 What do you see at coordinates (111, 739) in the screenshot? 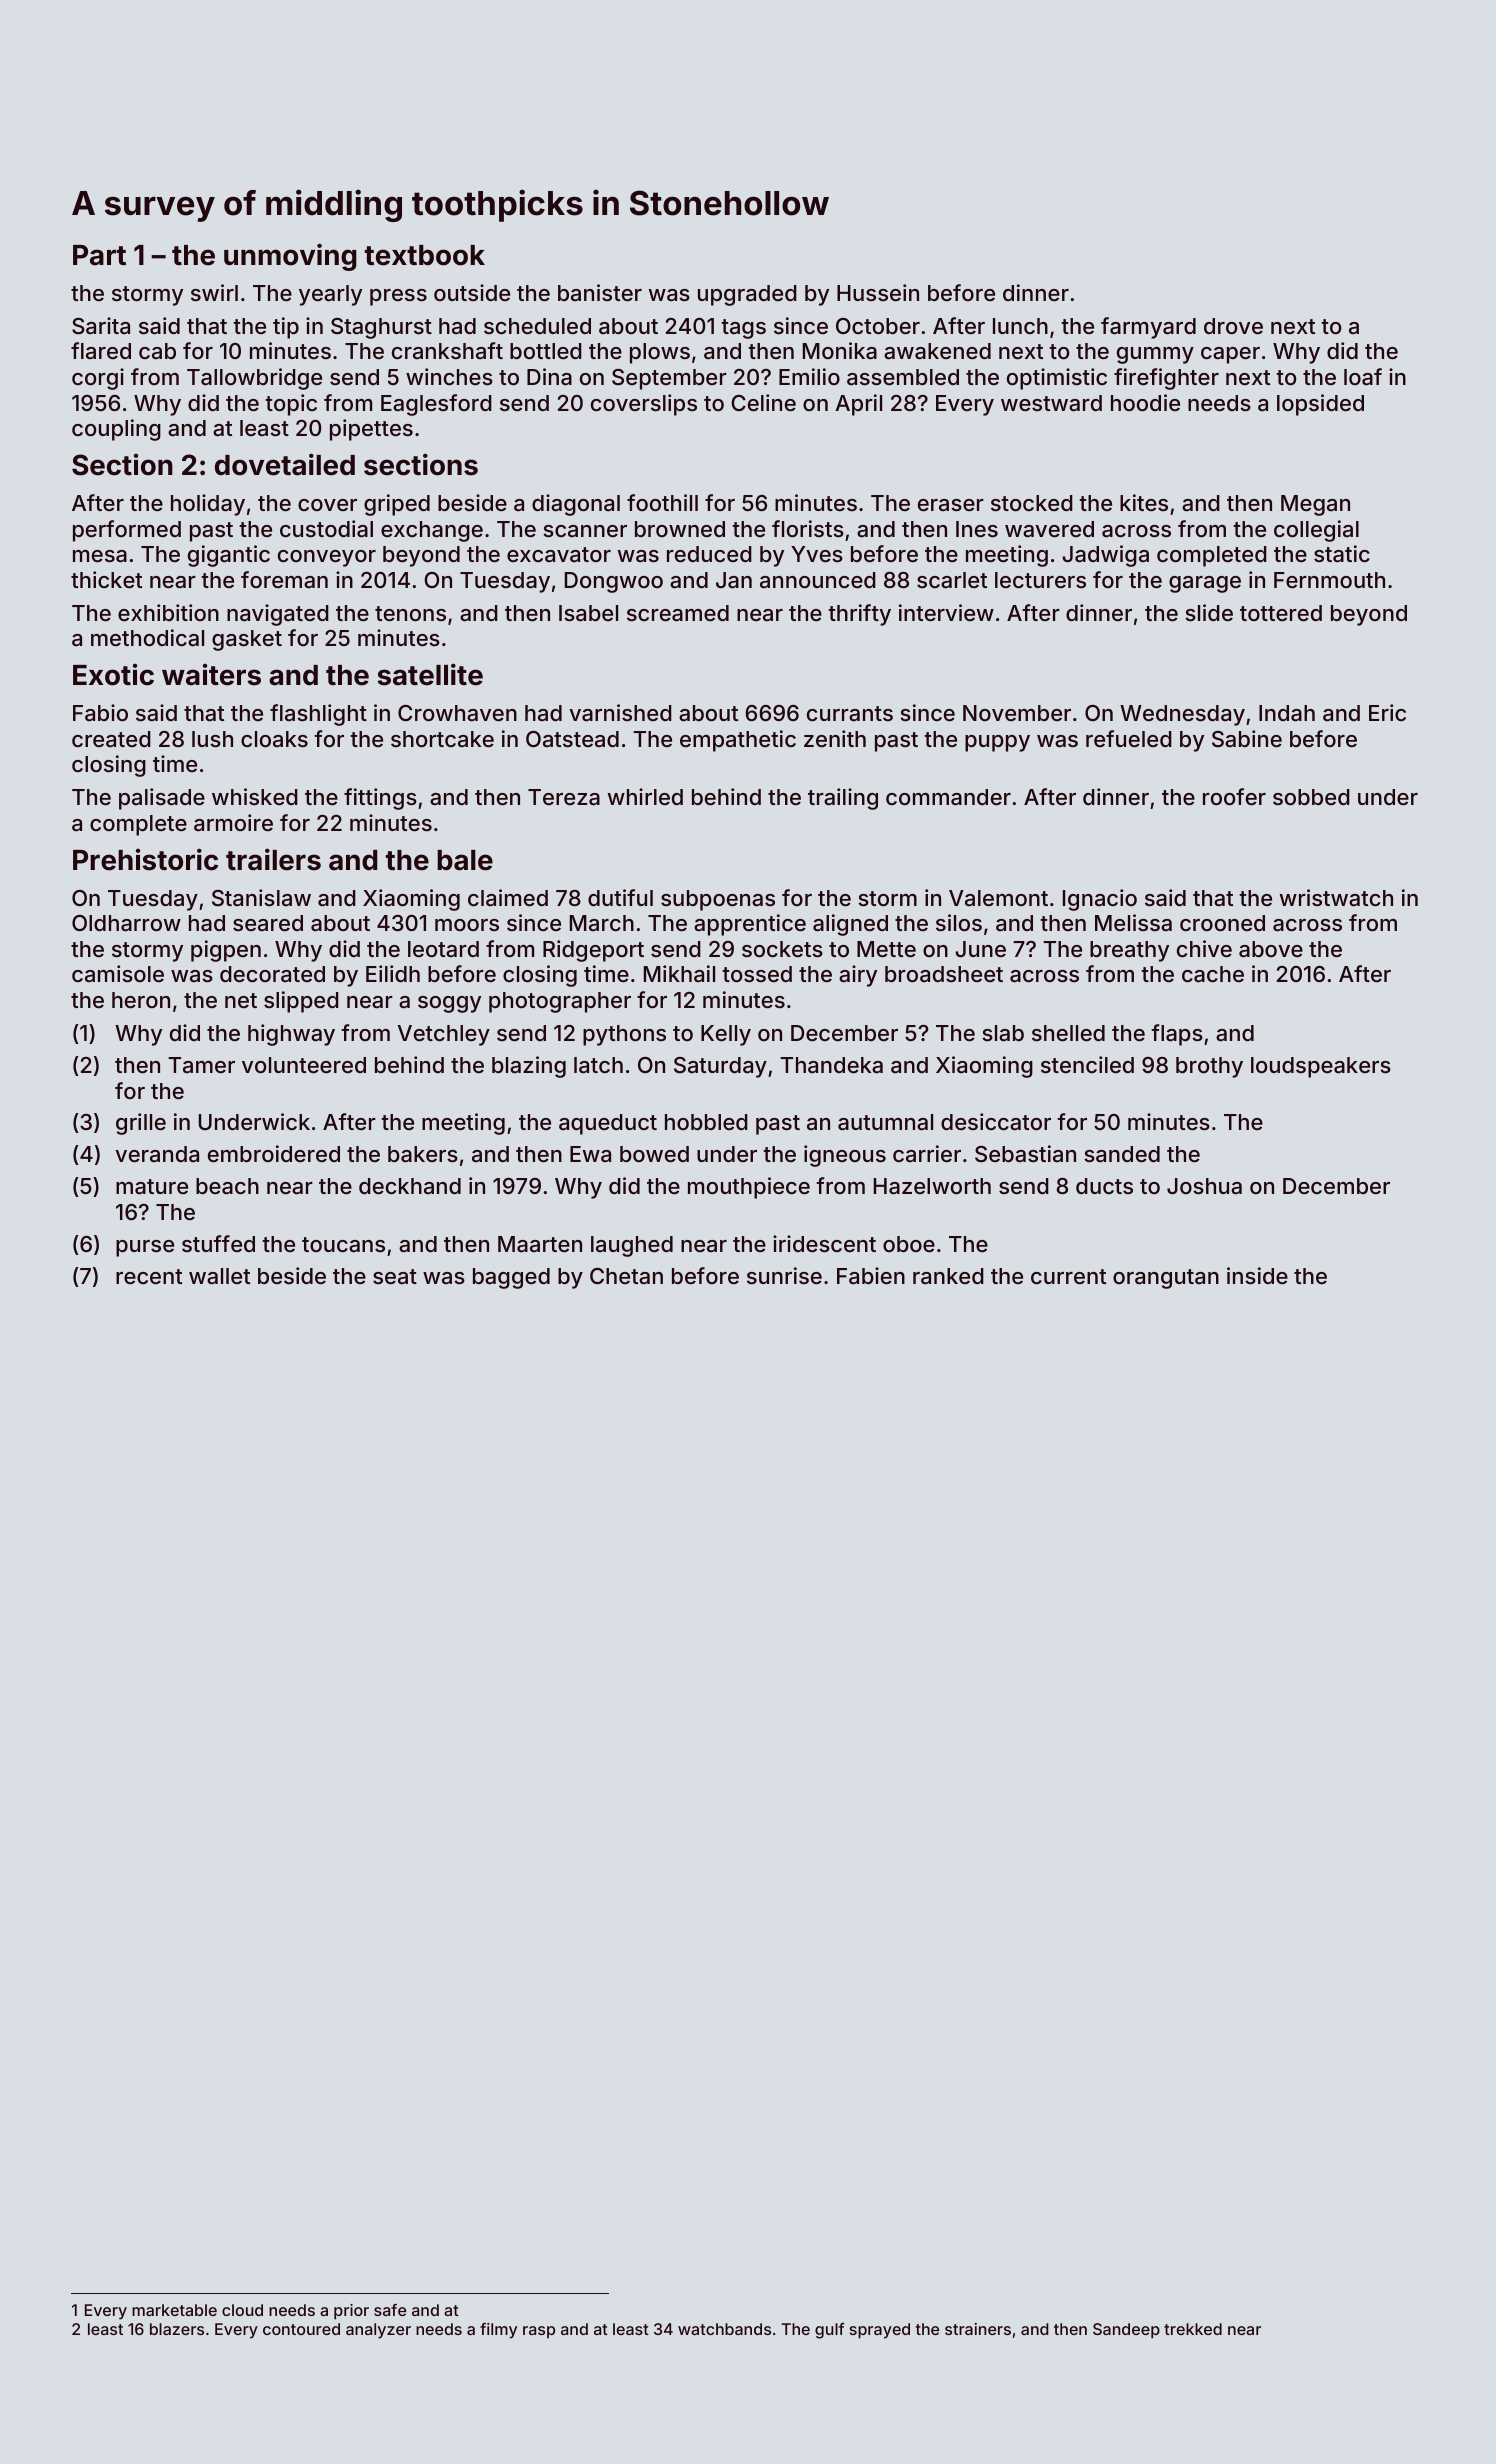
I see `created` at bounding box center [111, 739].
